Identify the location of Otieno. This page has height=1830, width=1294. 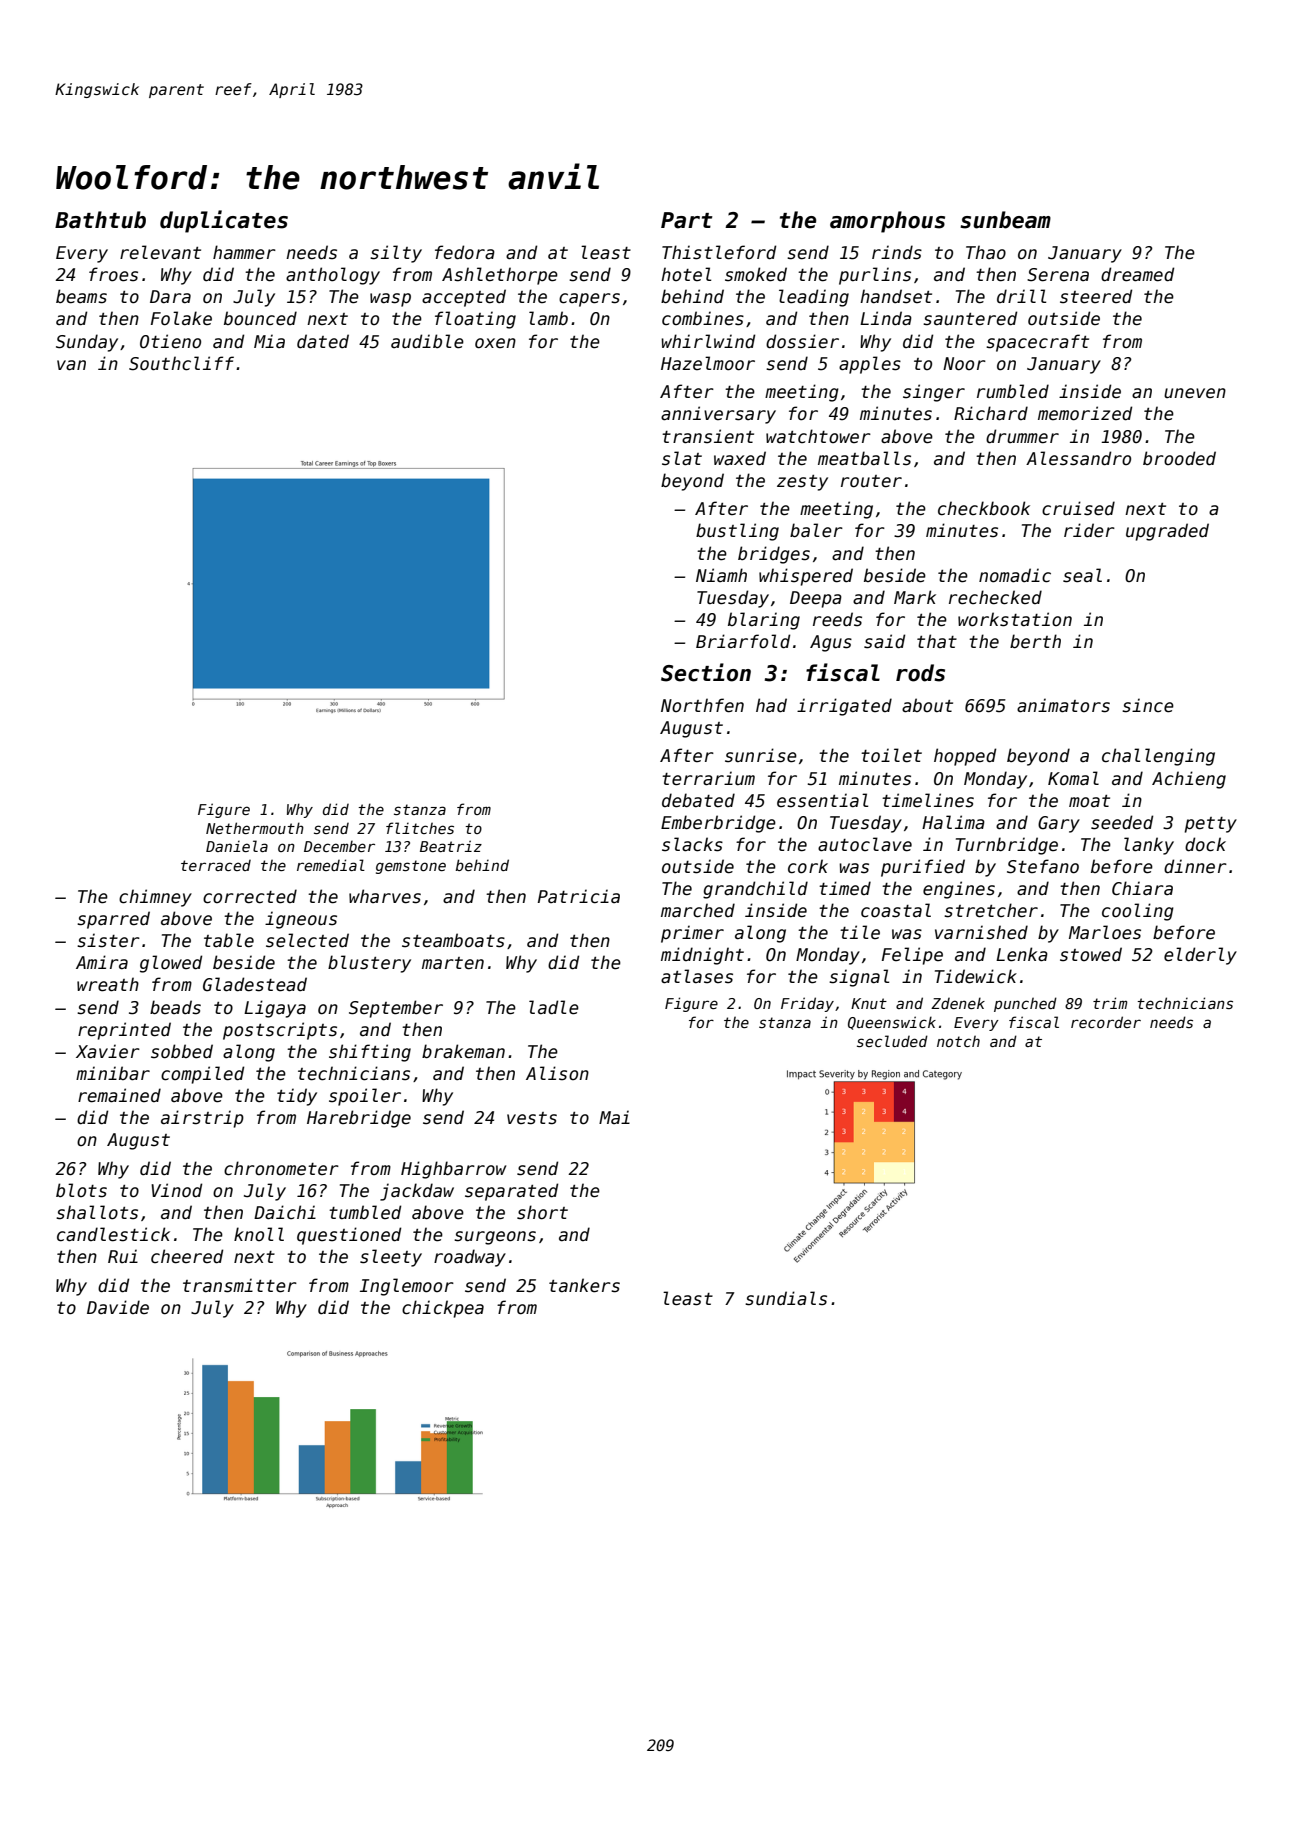
(170, 341).
